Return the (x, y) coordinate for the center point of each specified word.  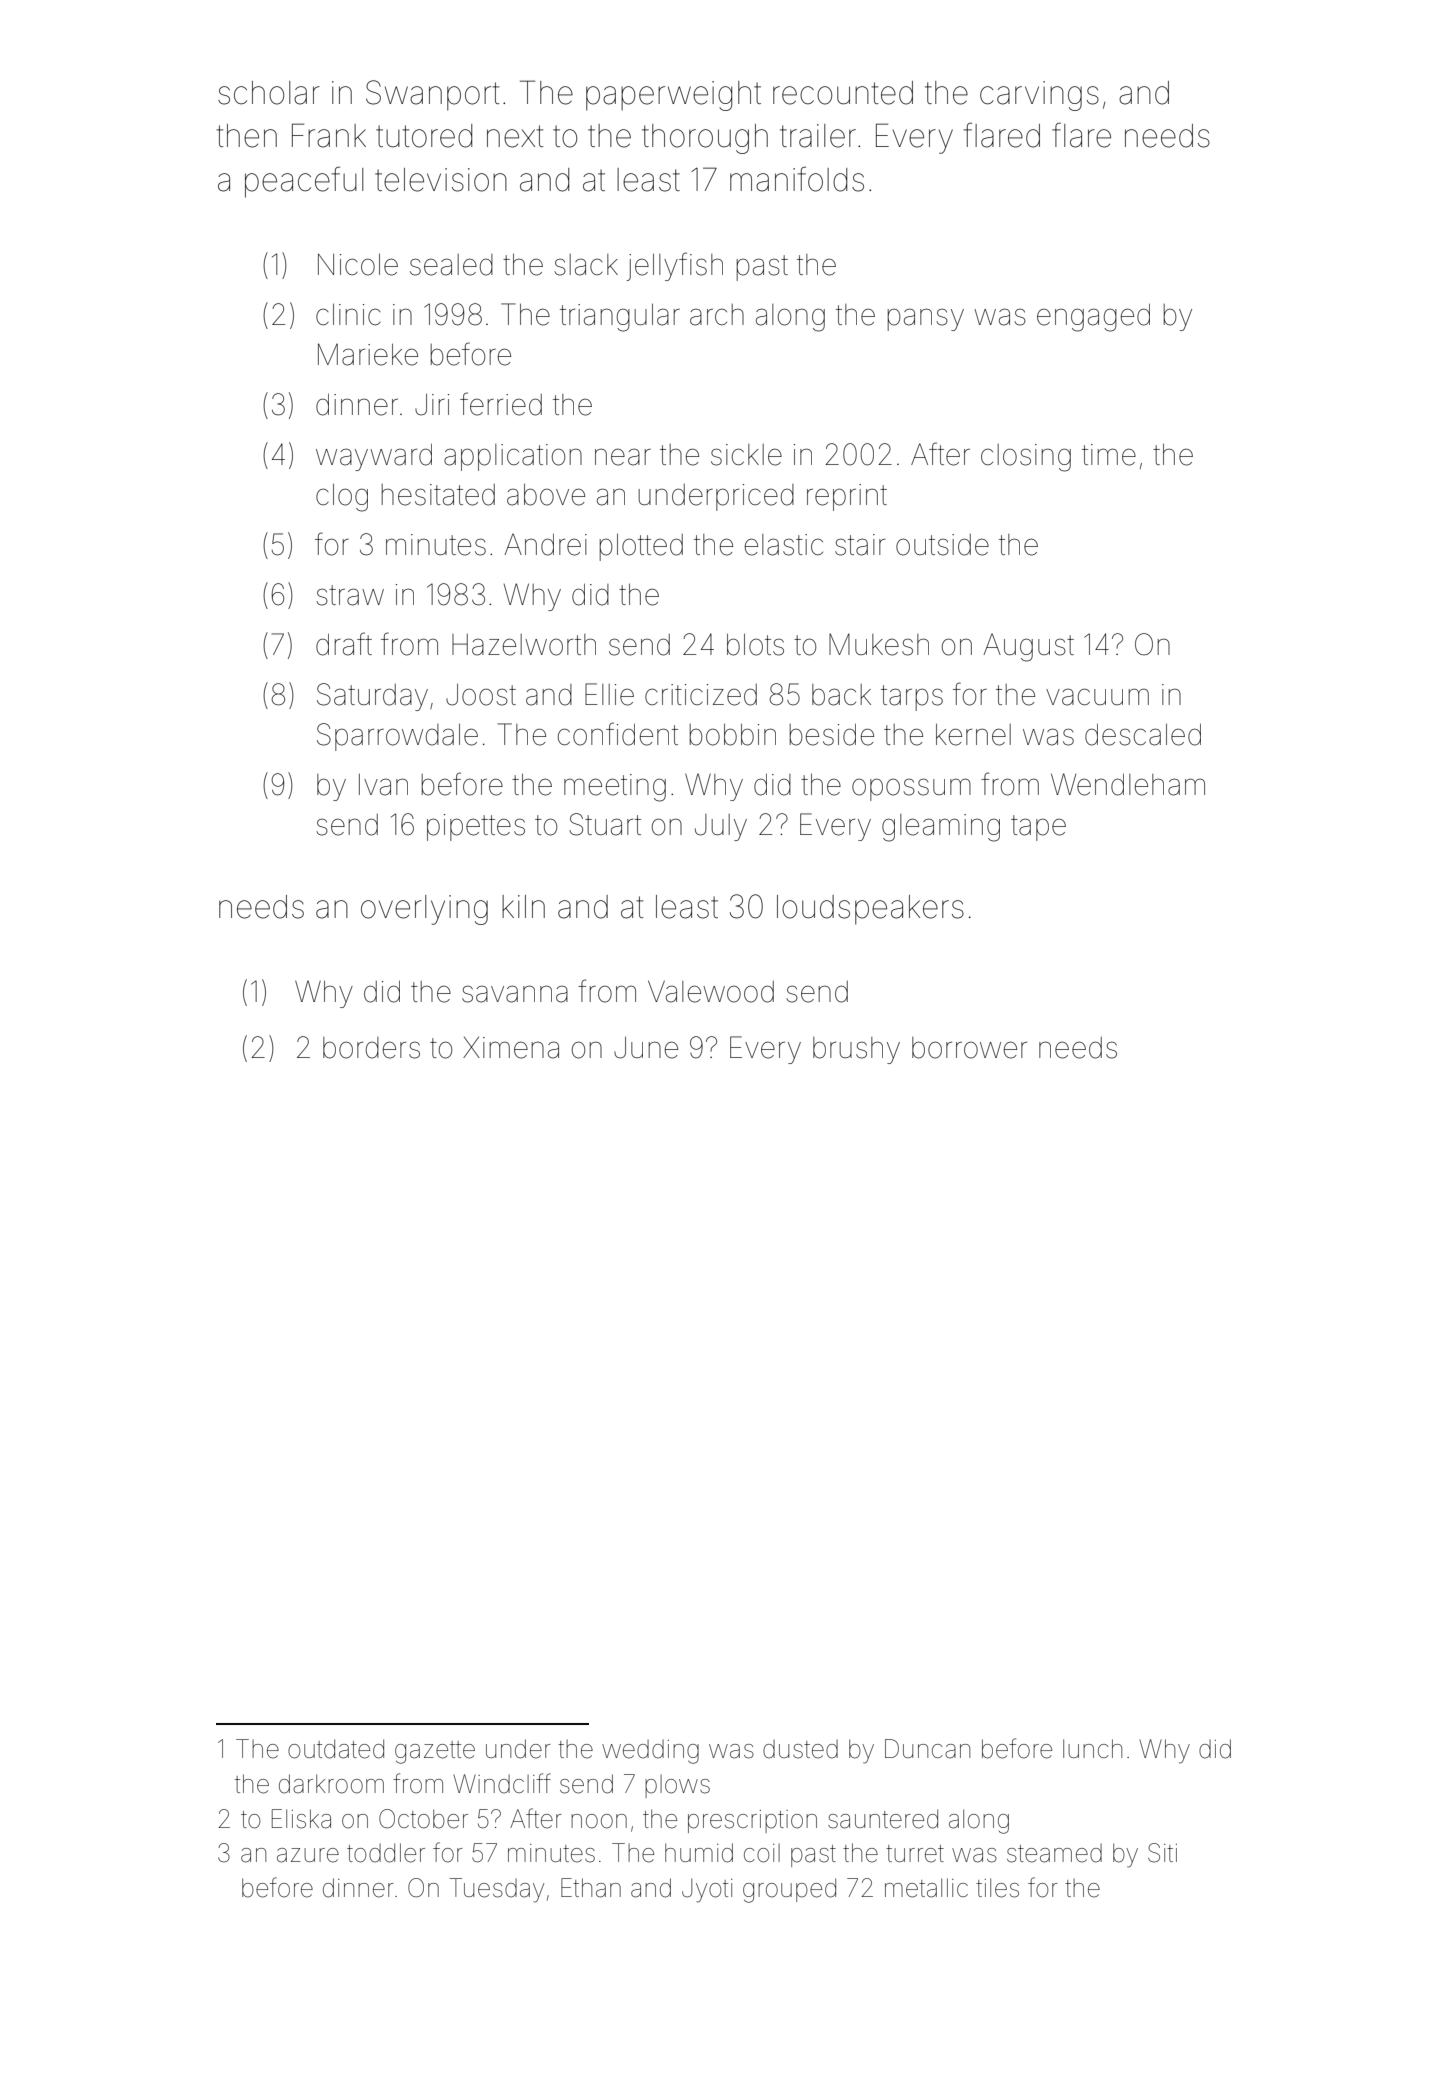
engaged (1093, 318)
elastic (784, 545)
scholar (269, 93)
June (646, 1048)
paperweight (673, 96)
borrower (969, 1048)
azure (308, 1855)
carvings (1039, 96)
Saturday (372, 697)
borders (371, 1048)
